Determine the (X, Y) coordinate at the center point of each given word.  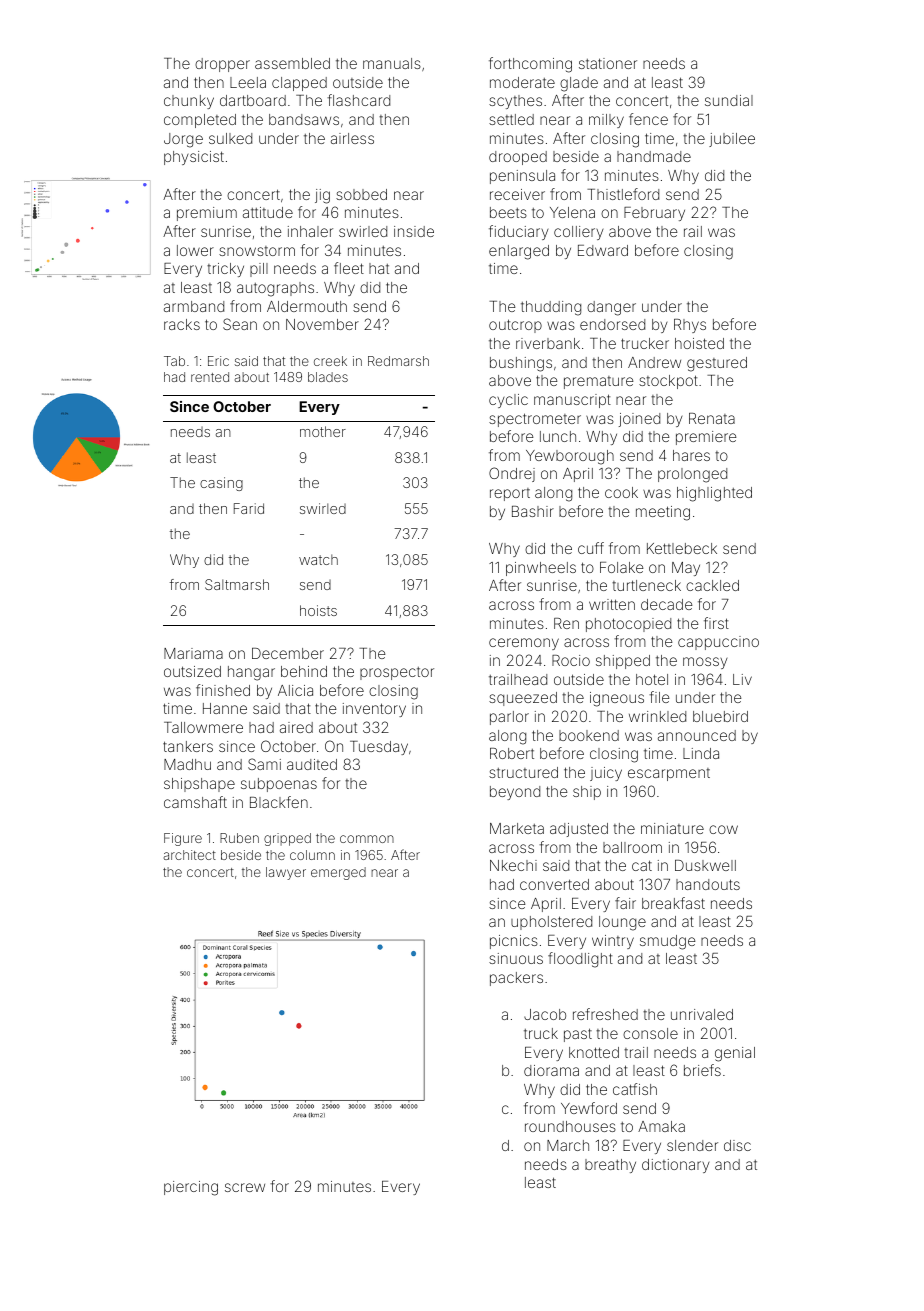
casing (221, 484)
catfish (635, 1089)
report (510, 494)
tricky (225, 270)
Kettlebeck (682, 548)
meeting (663, 513)
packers (516, 979)
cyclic (508, 401)
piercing (191, 1188)
